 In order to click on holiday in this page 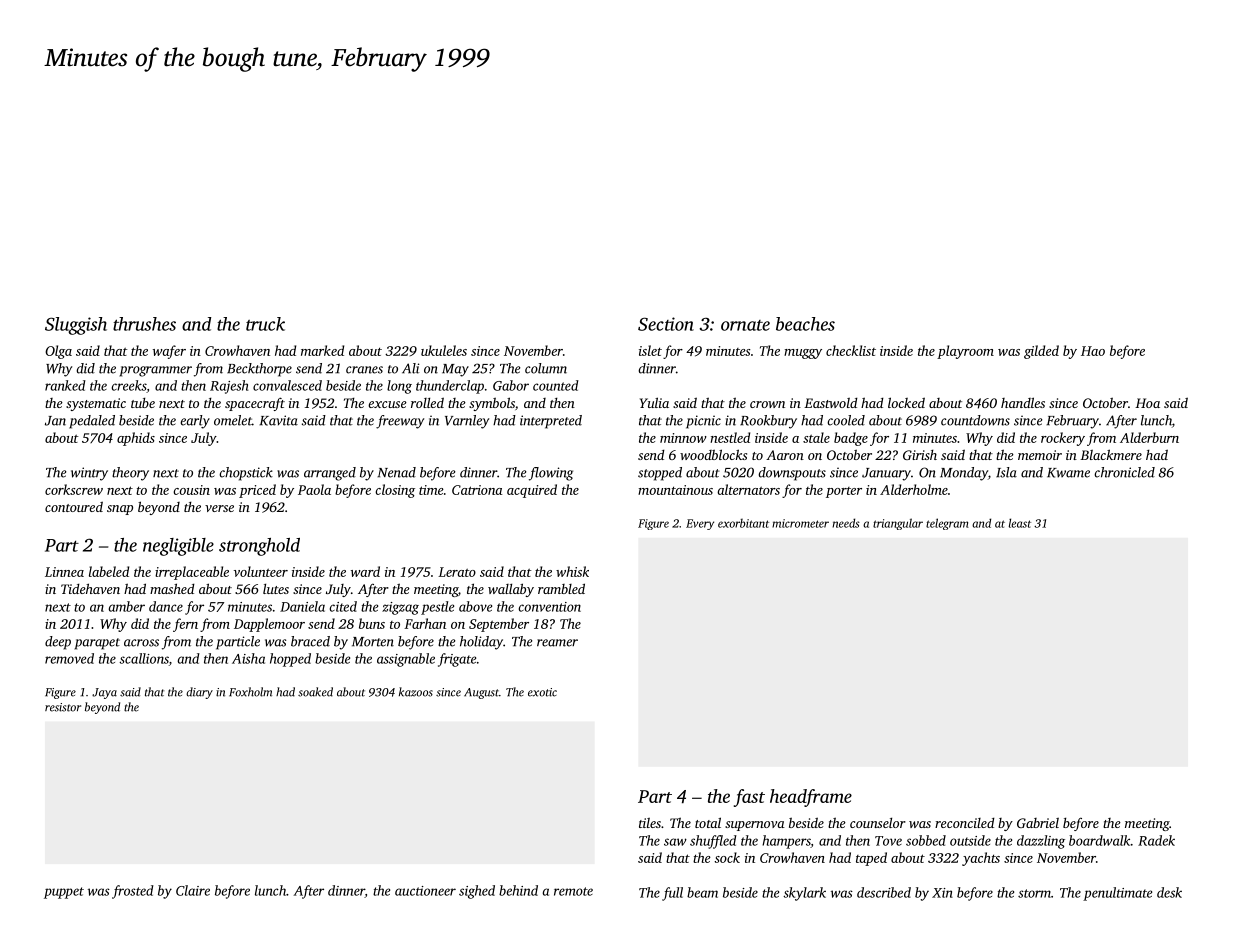, I will do `click(481, 643)`.
